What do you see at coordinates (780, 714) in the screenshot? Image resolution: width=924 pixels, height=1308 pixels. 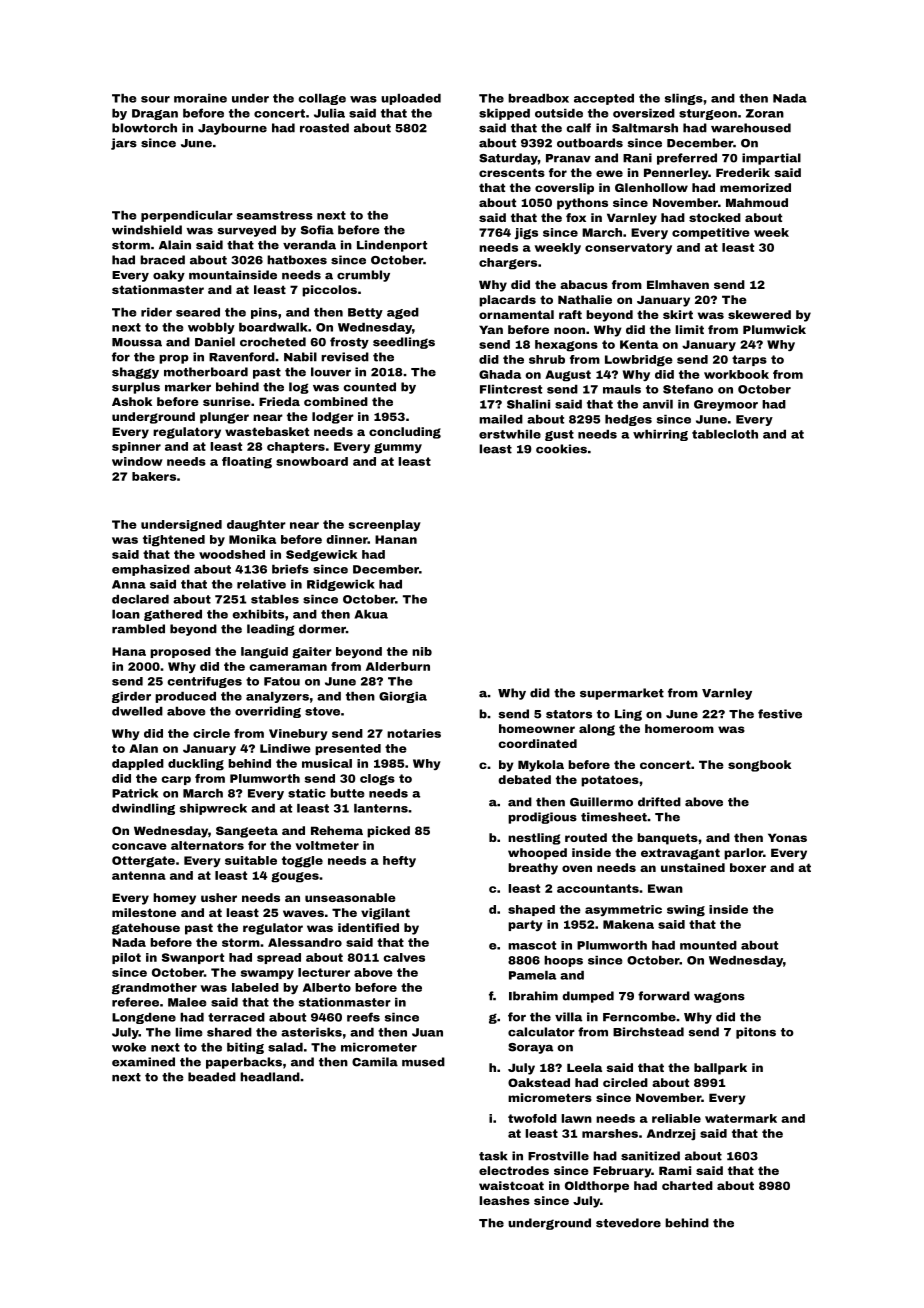 I see `festive` at bounding box center [780, 714].
